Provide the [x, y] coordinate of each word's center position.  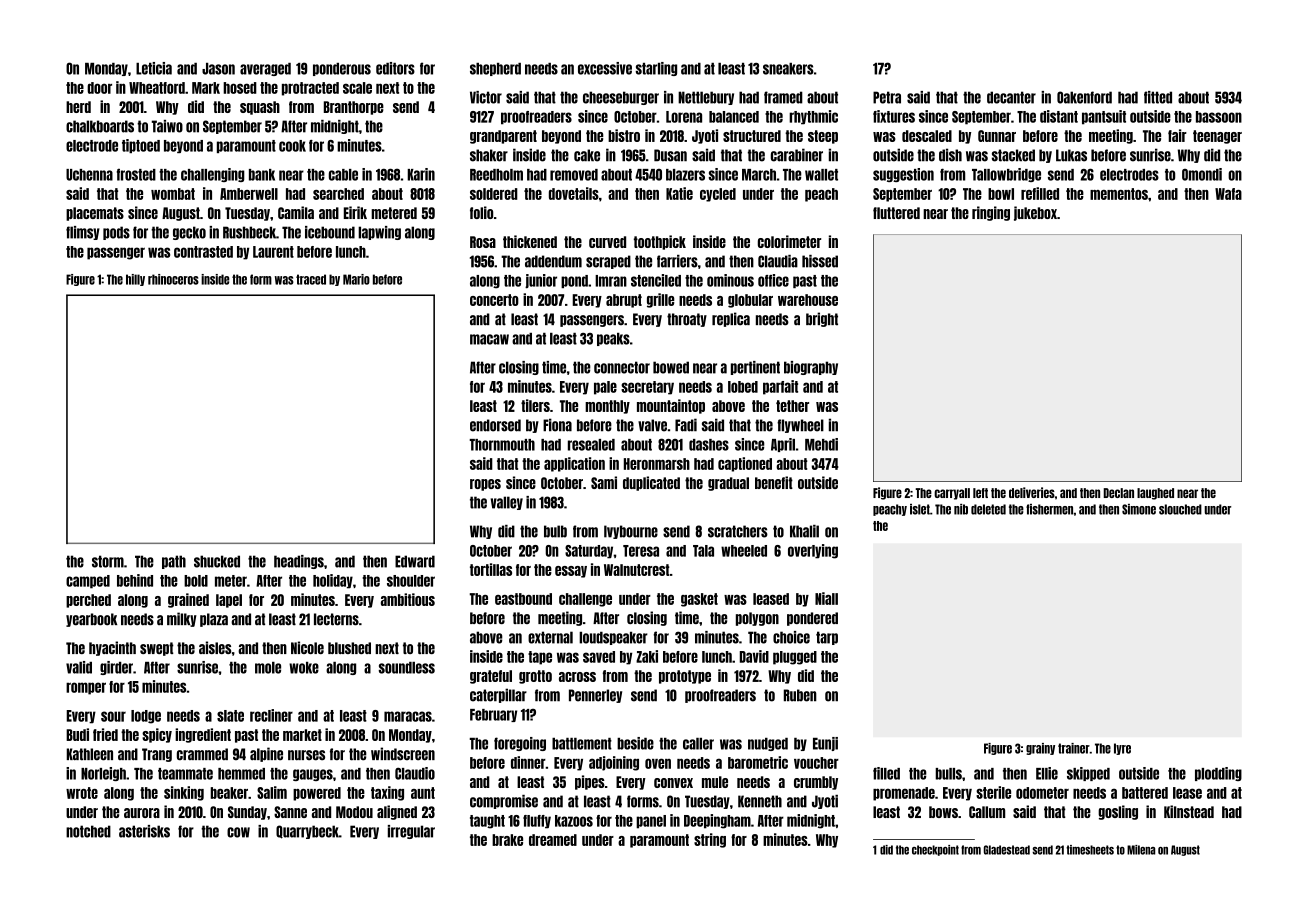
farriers [677, 261]
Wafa [1228, 194]
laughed [1155, 494]
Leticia [154, 68]
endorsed [495, 425]
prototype [685, 677]
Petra [887, 97]
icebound [330, 232]
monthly [607, 407]
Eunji [825, 744]
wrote [82, 793]
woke [304, 668]
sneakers [788, 69]
